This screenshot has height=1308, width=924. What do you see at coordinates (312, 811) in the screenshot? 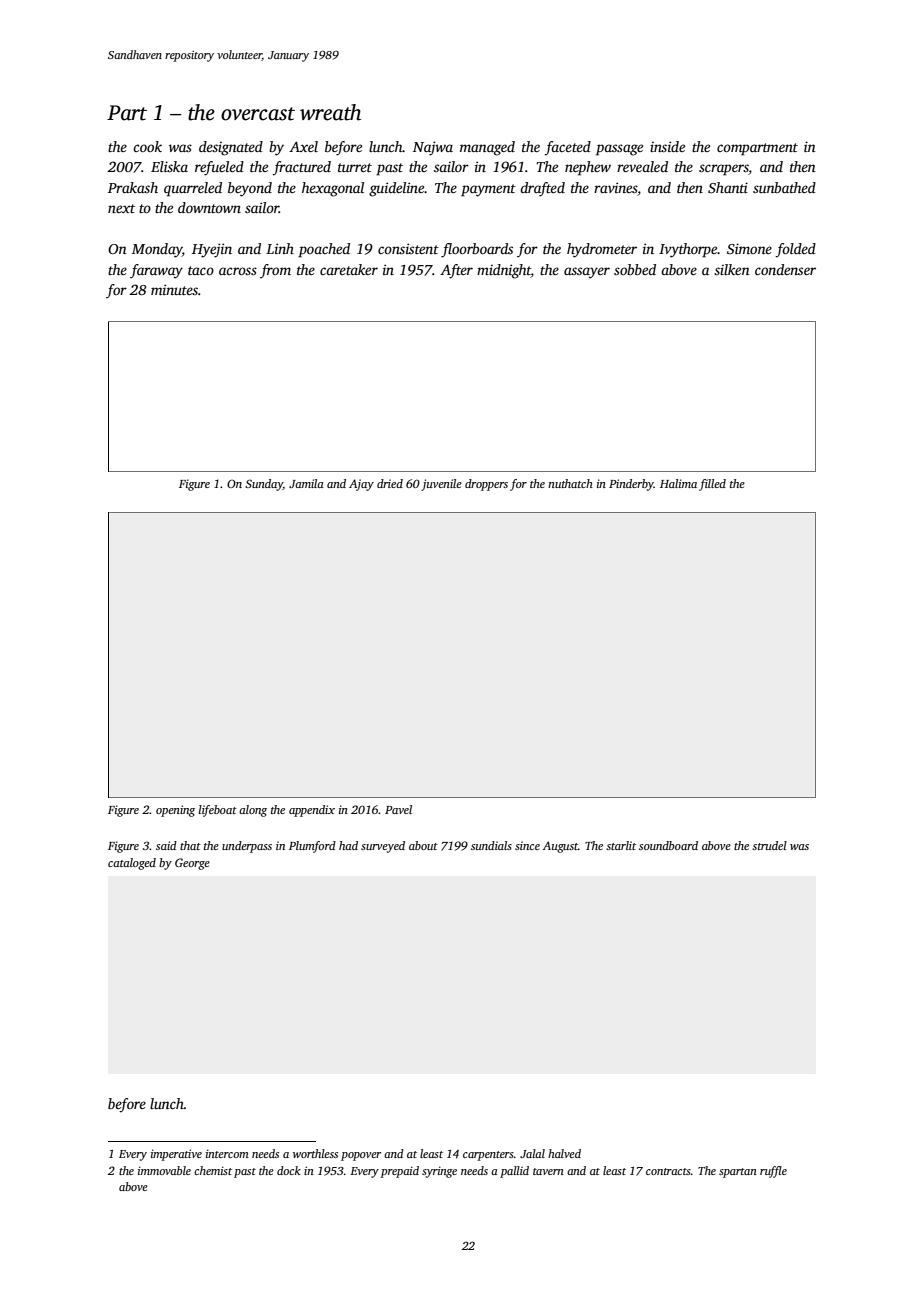
I see `appendix` at bounding box center [312, 811].
